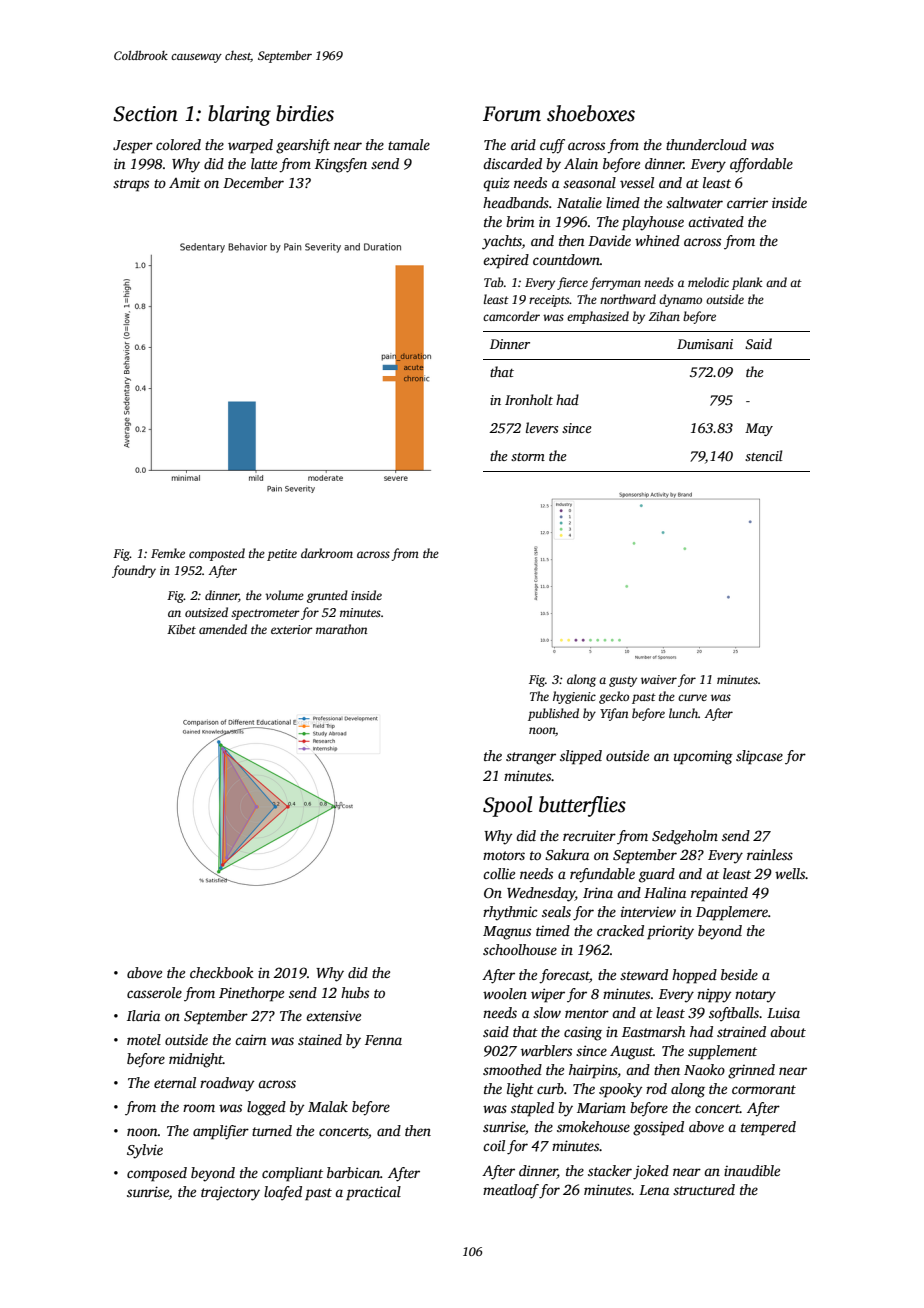  What do you see at coordinates (747, 283) in the screenshot?
I see `plank` at bounding box center [747, 283].
